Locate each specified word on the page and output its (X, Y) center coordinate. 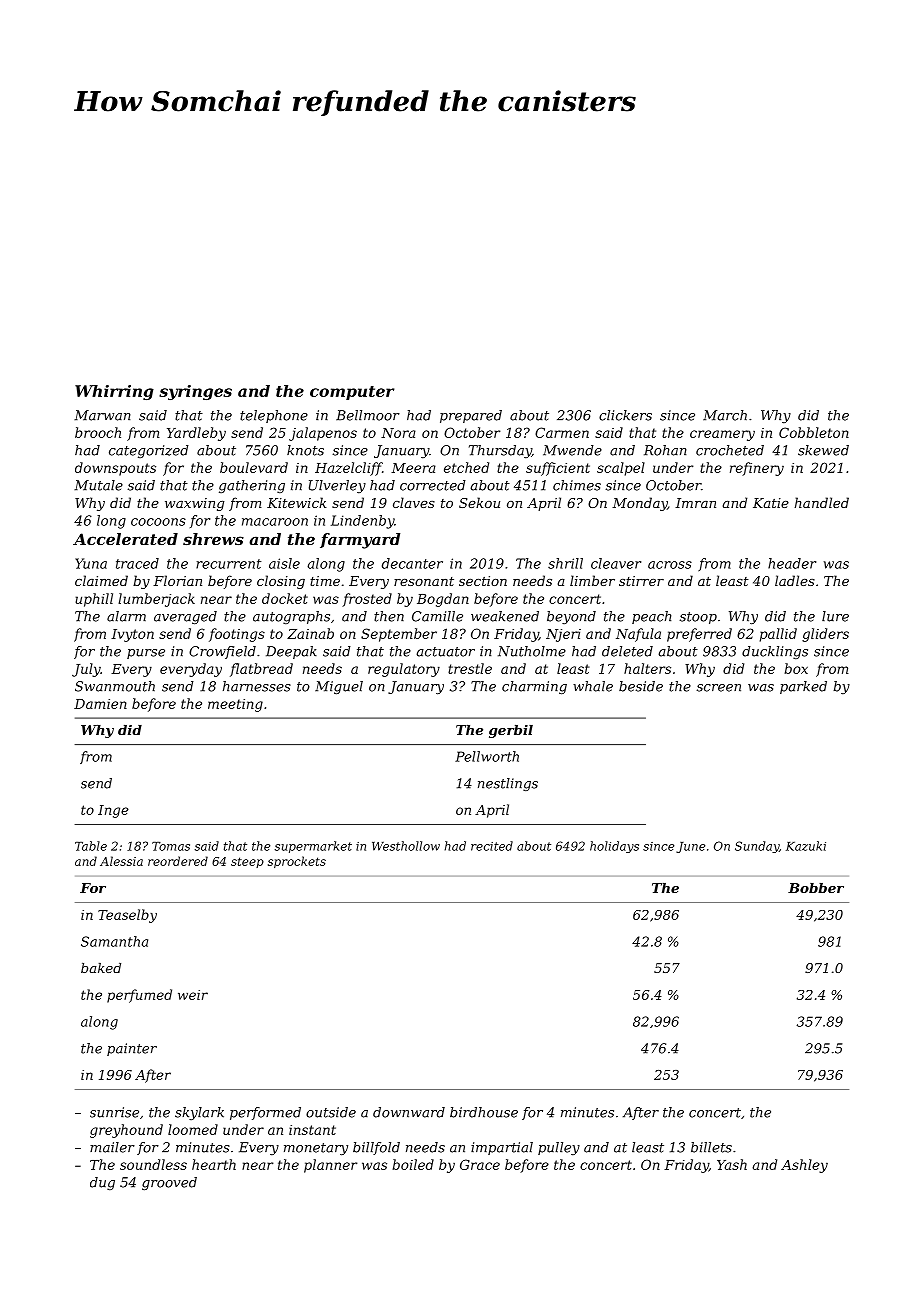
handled (822, 502)
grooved (169, 1183)
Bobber (816, 888)
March (725, 415)
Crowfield (222, 652)
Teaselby (127, 916)
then (389, 616)
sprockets (297, 862)
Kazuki (806, 846)
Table (91, 846)
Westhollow (406, 846)
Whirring (114, 392)
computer (352, 393)
